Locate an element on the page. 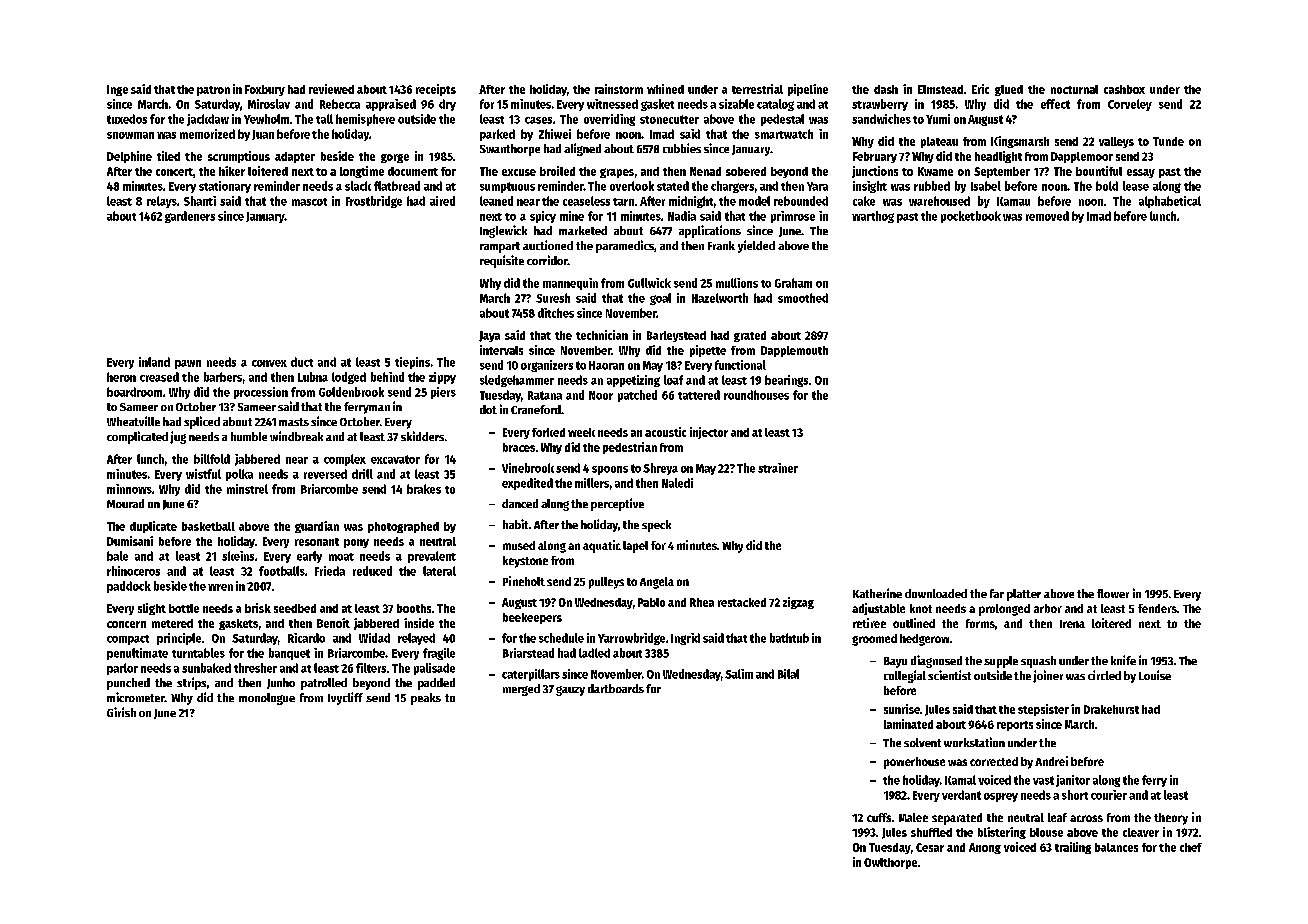 The image size is (1308, 924). slack is located at coordinates (358, 186).
